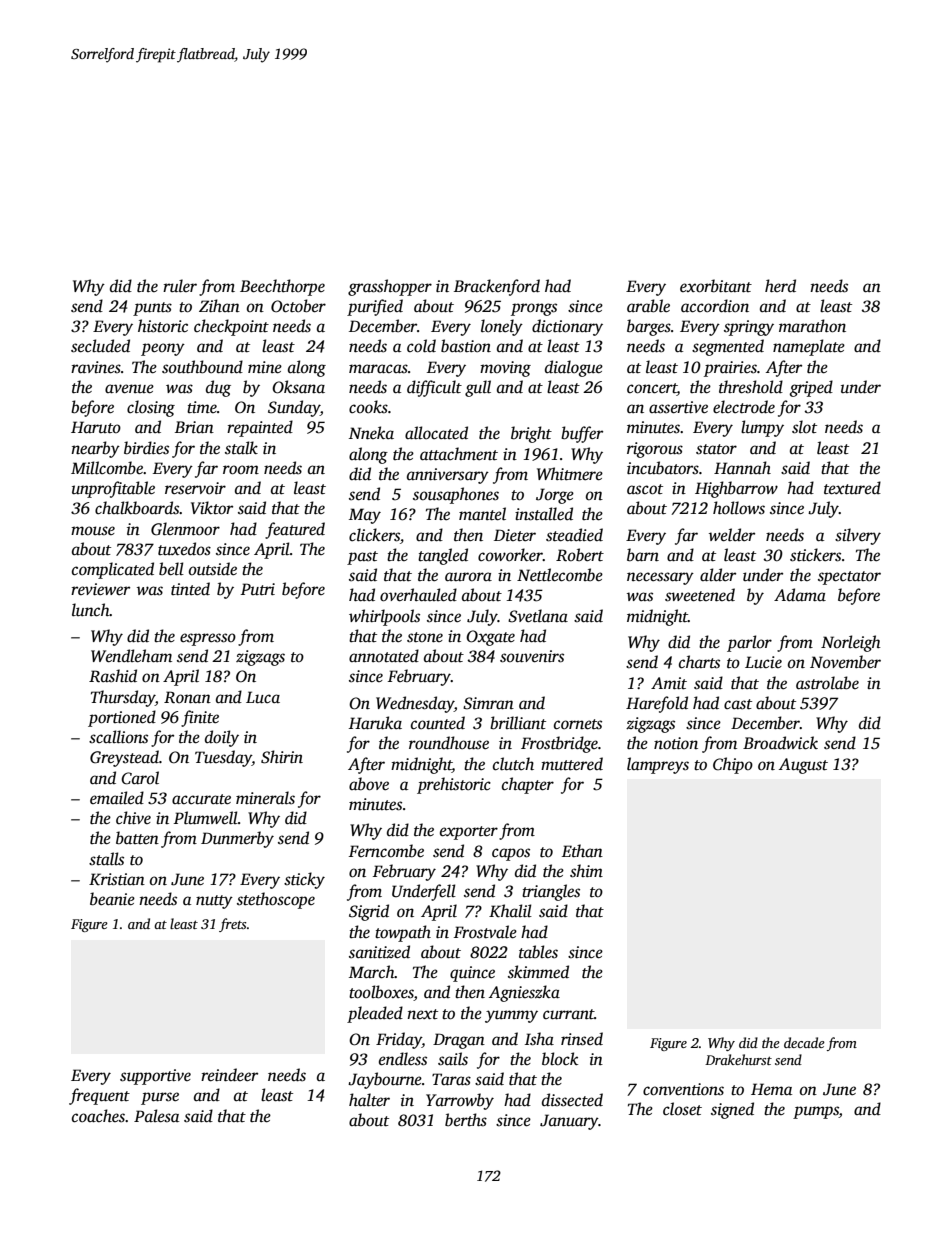 The width and height of the screenshot is (952, 1233). I want to click on Brian, so click(194, 427).
